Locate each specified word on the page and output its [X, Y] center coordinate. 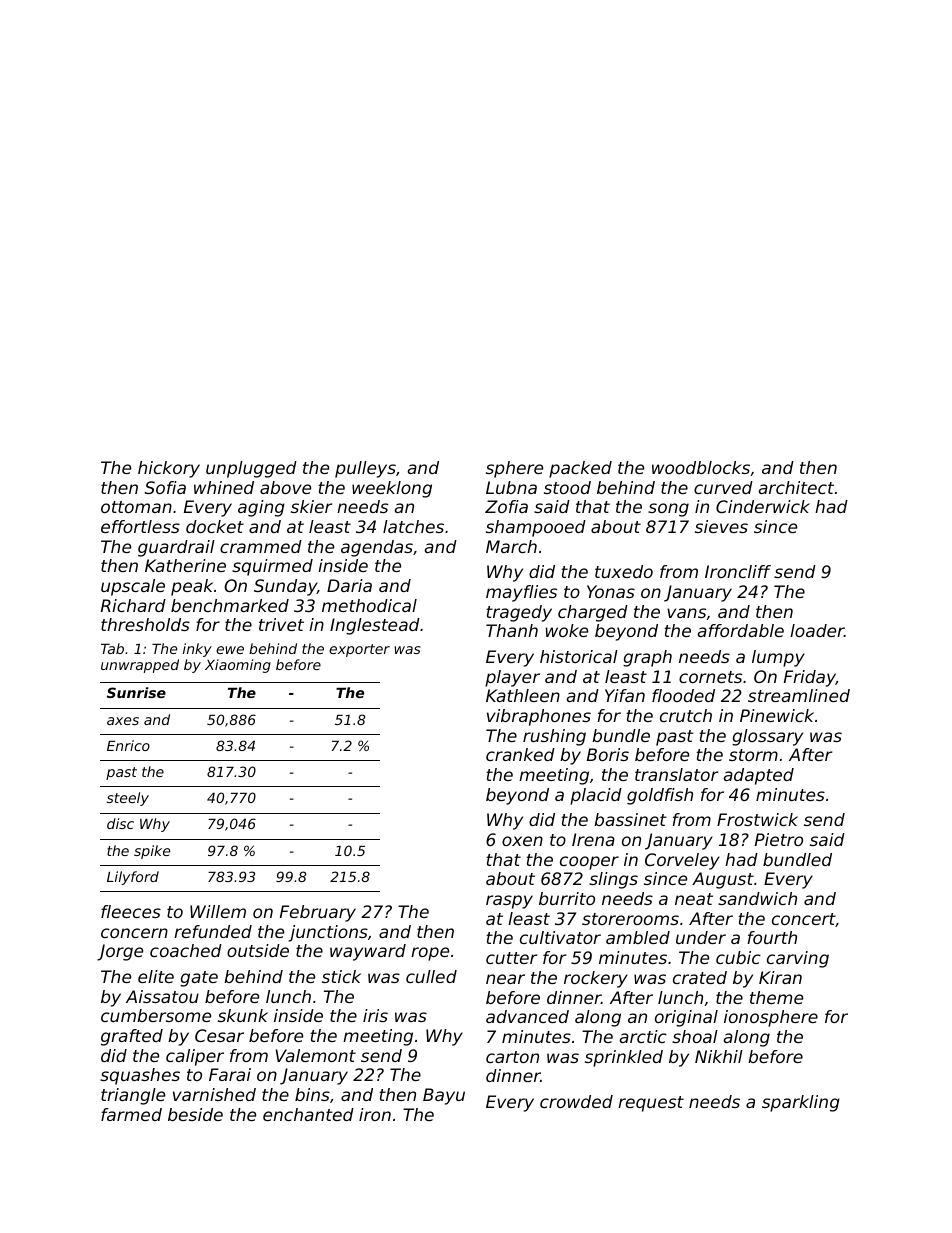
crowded [576, 1101]
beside [195, 1114]
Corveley [682, 861]
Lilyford [133, 878]
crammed [261, 546]
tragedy [519, 613]
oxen [522, 841]
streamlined [799, 695]
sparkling [801, 1103]
